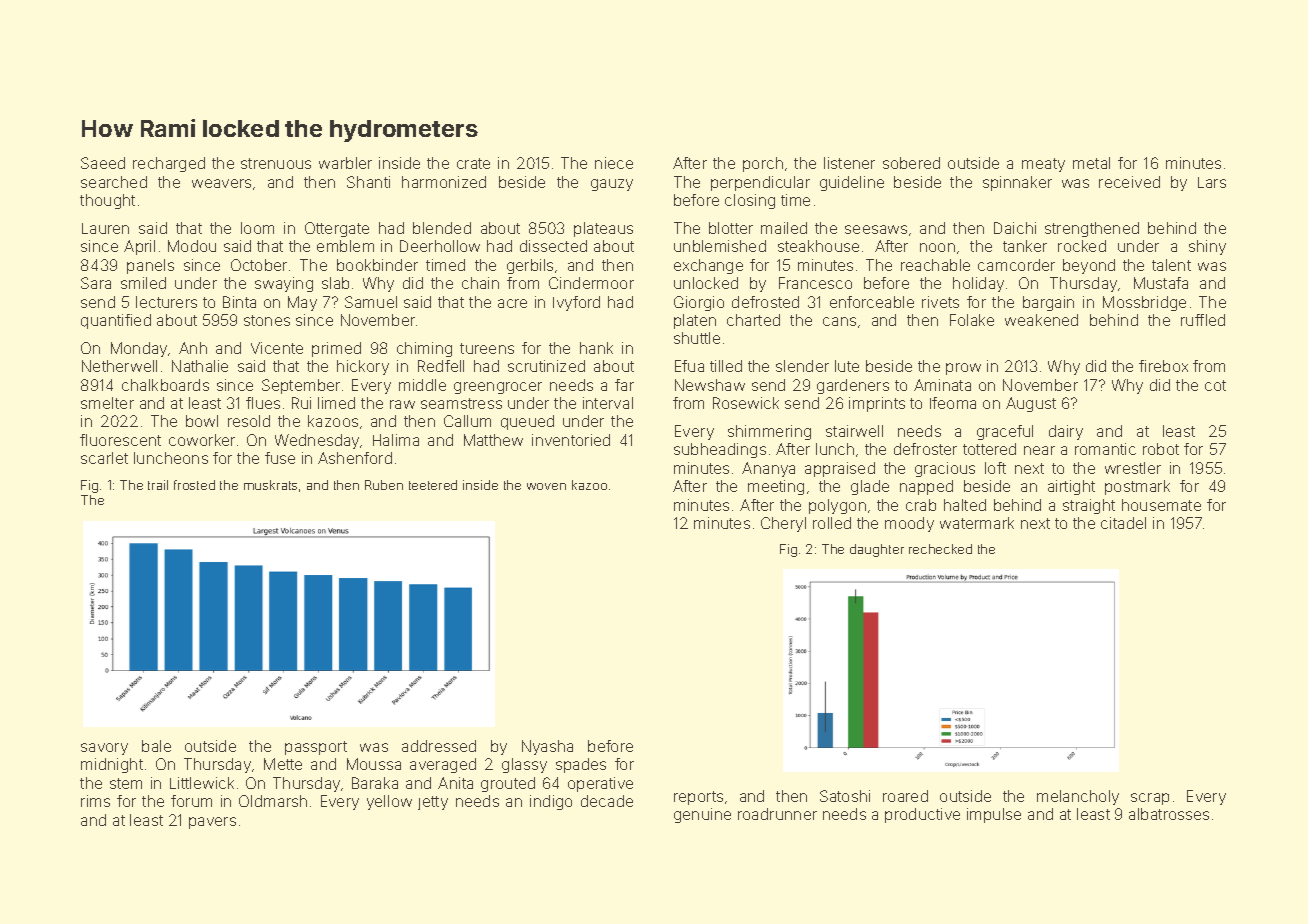  What do you see at coordinates (551, 802) in the screenshot?
I see `indigo` at bounding box center [551, 802].
